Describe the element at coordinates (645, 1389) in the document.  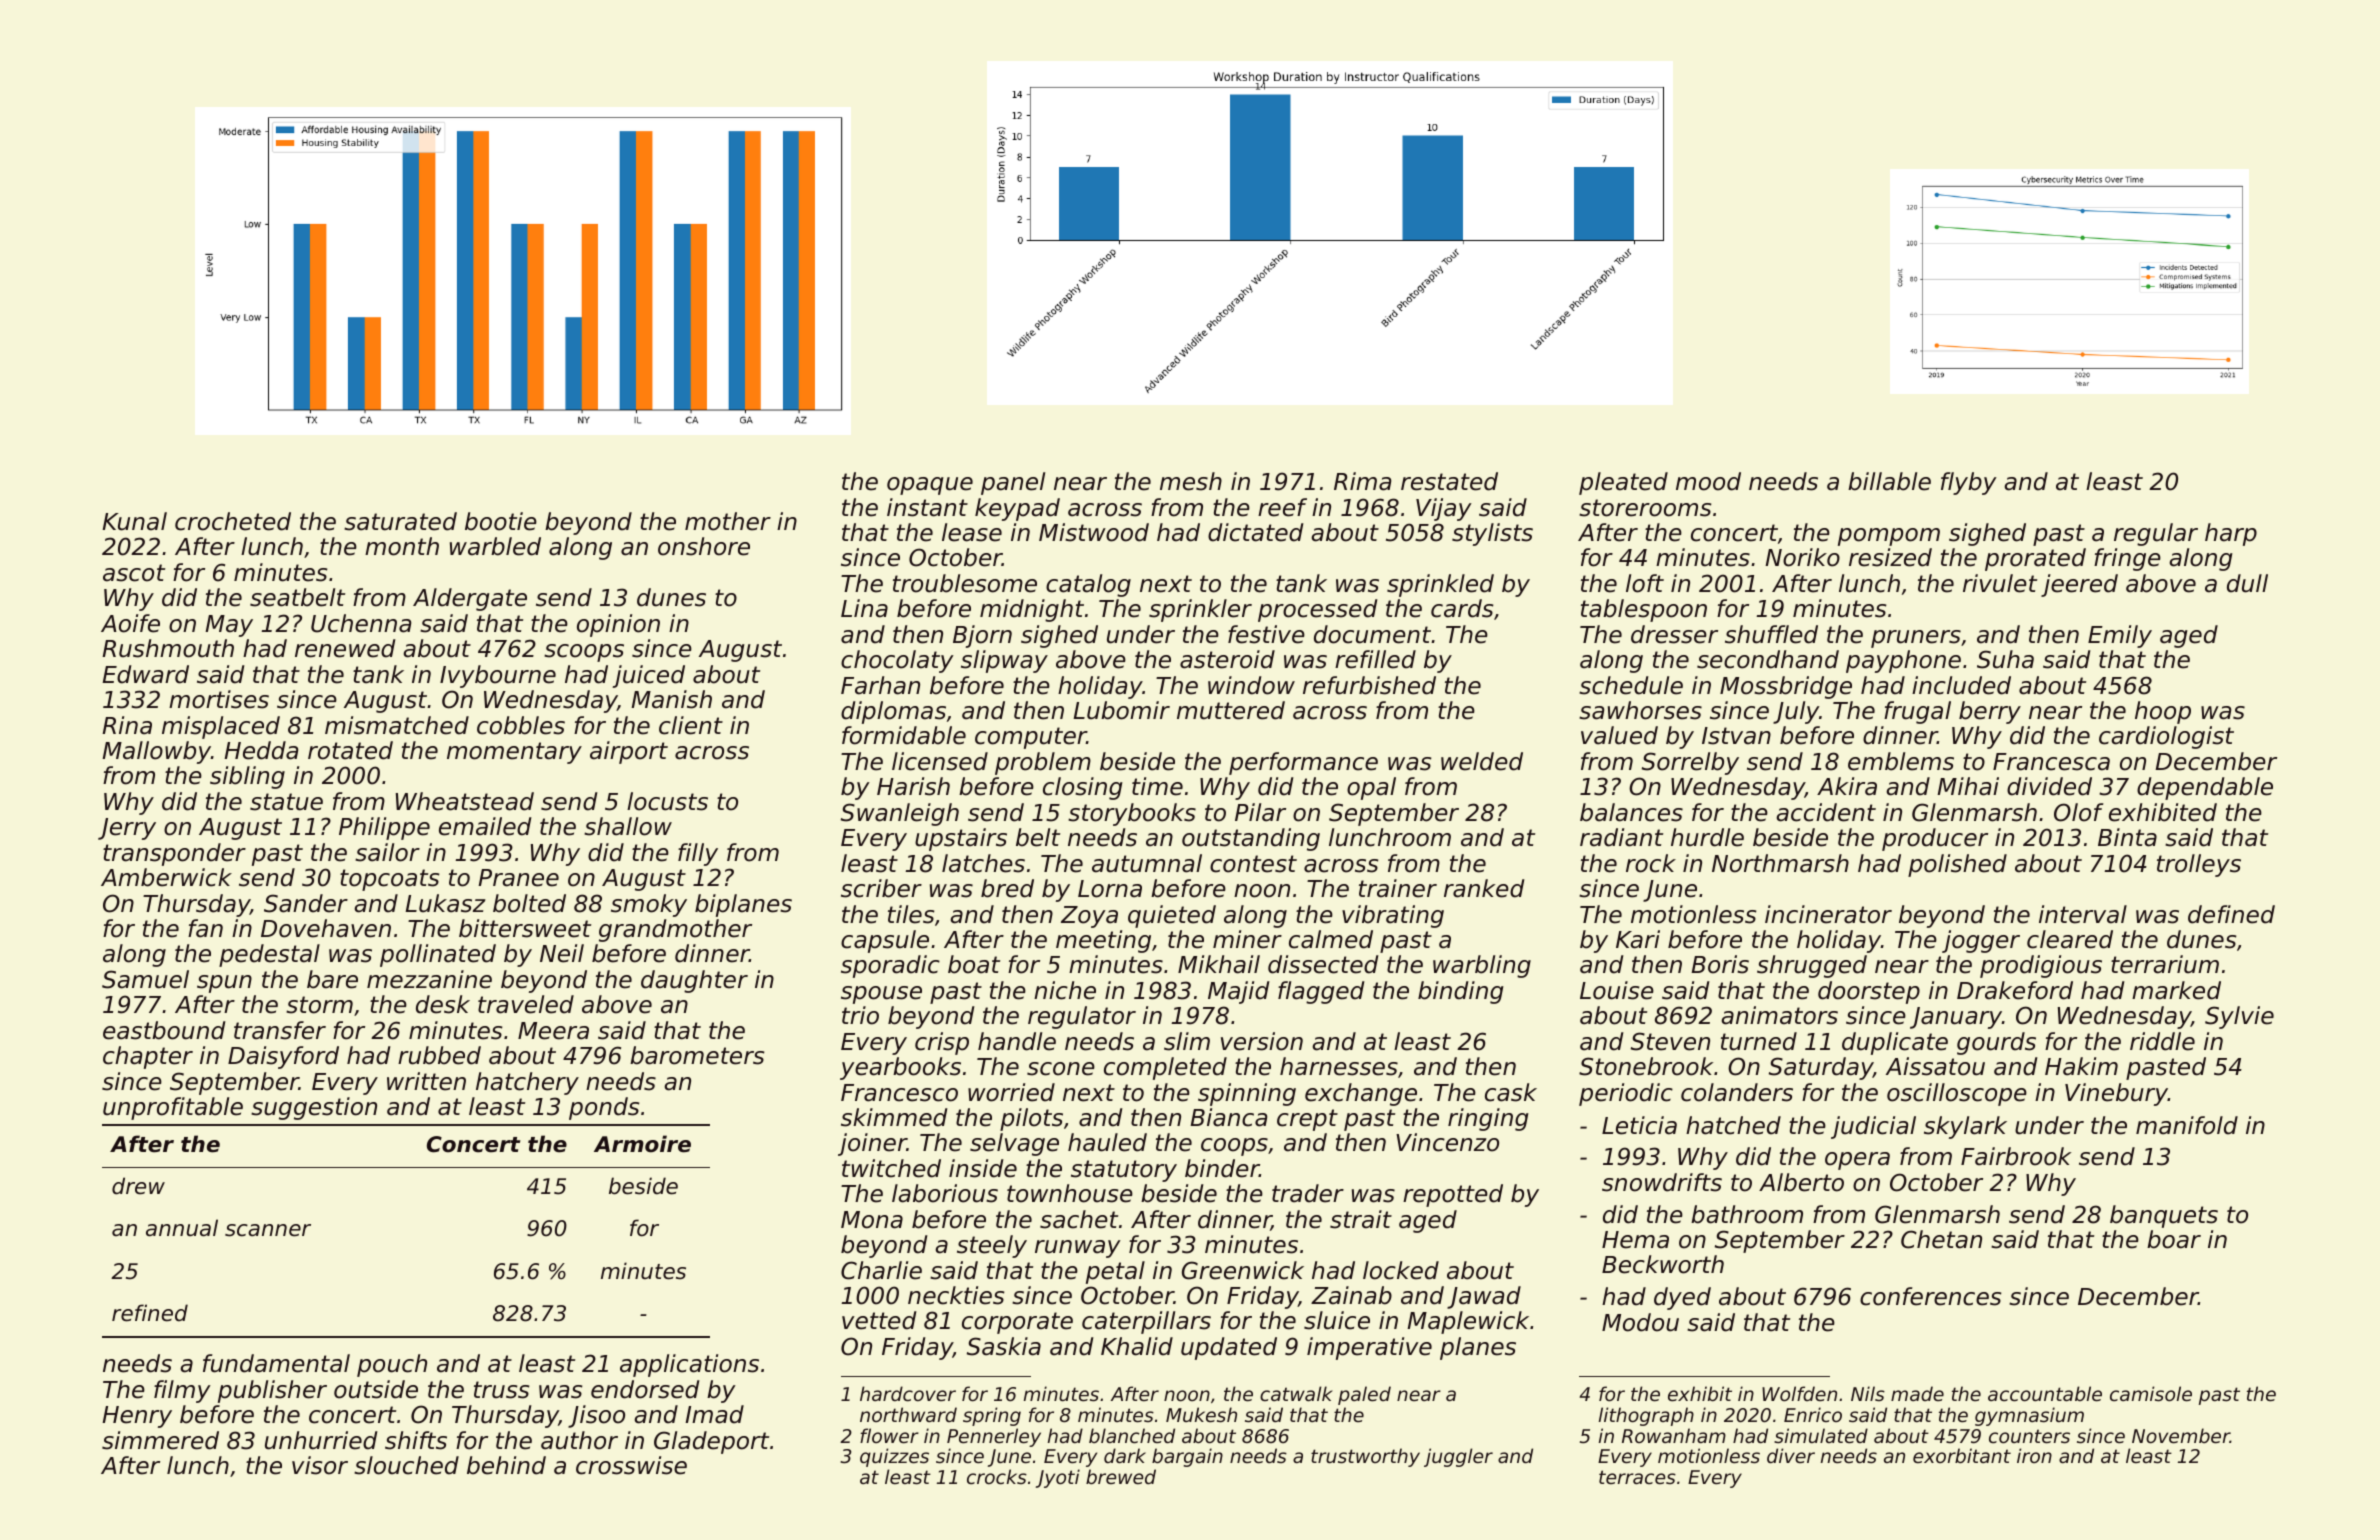
I see `endorsed` at that location.
